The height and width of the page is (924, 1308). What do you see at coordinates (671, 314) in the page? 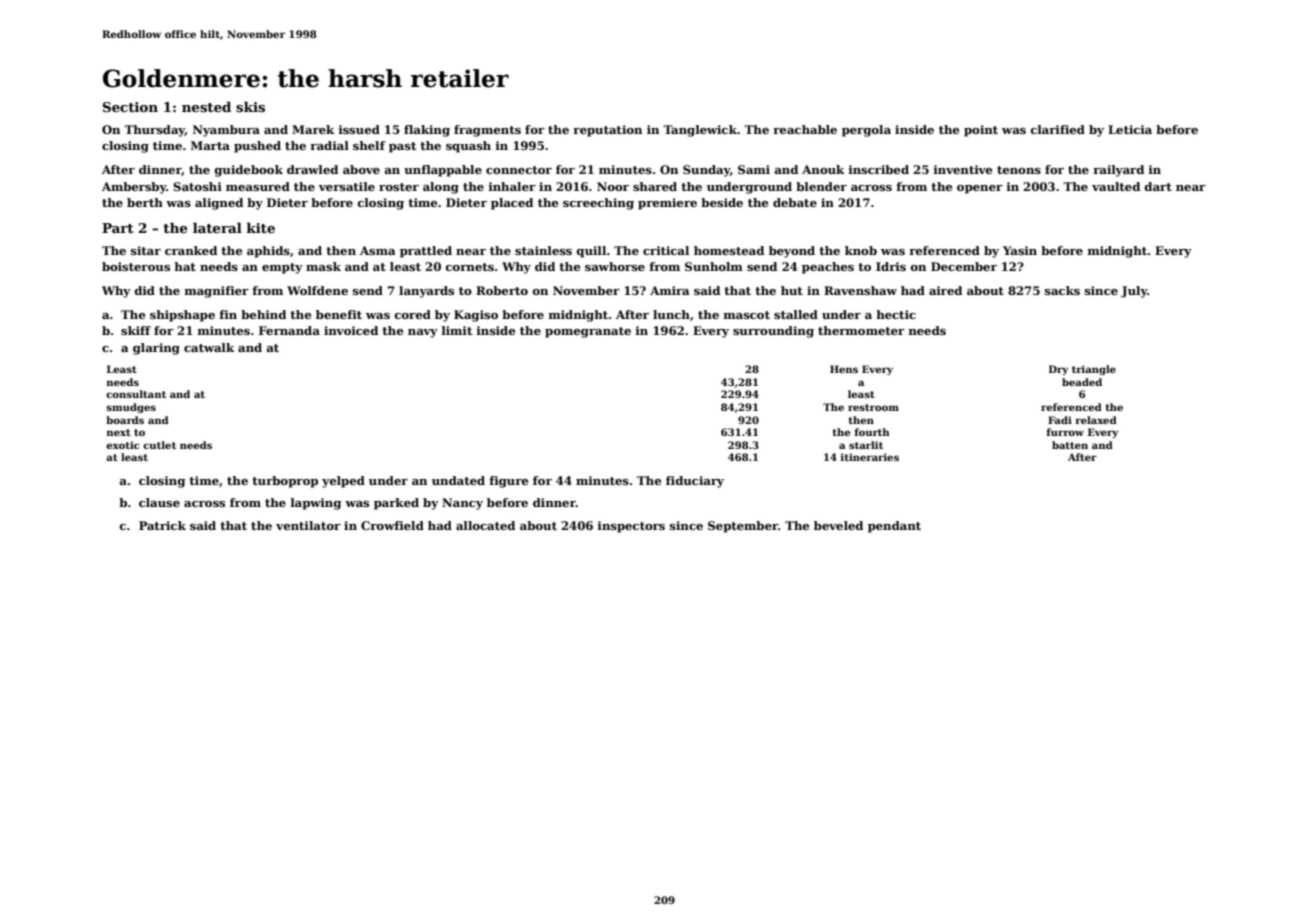
I see `lunch` at bounding box center [671, 314].
